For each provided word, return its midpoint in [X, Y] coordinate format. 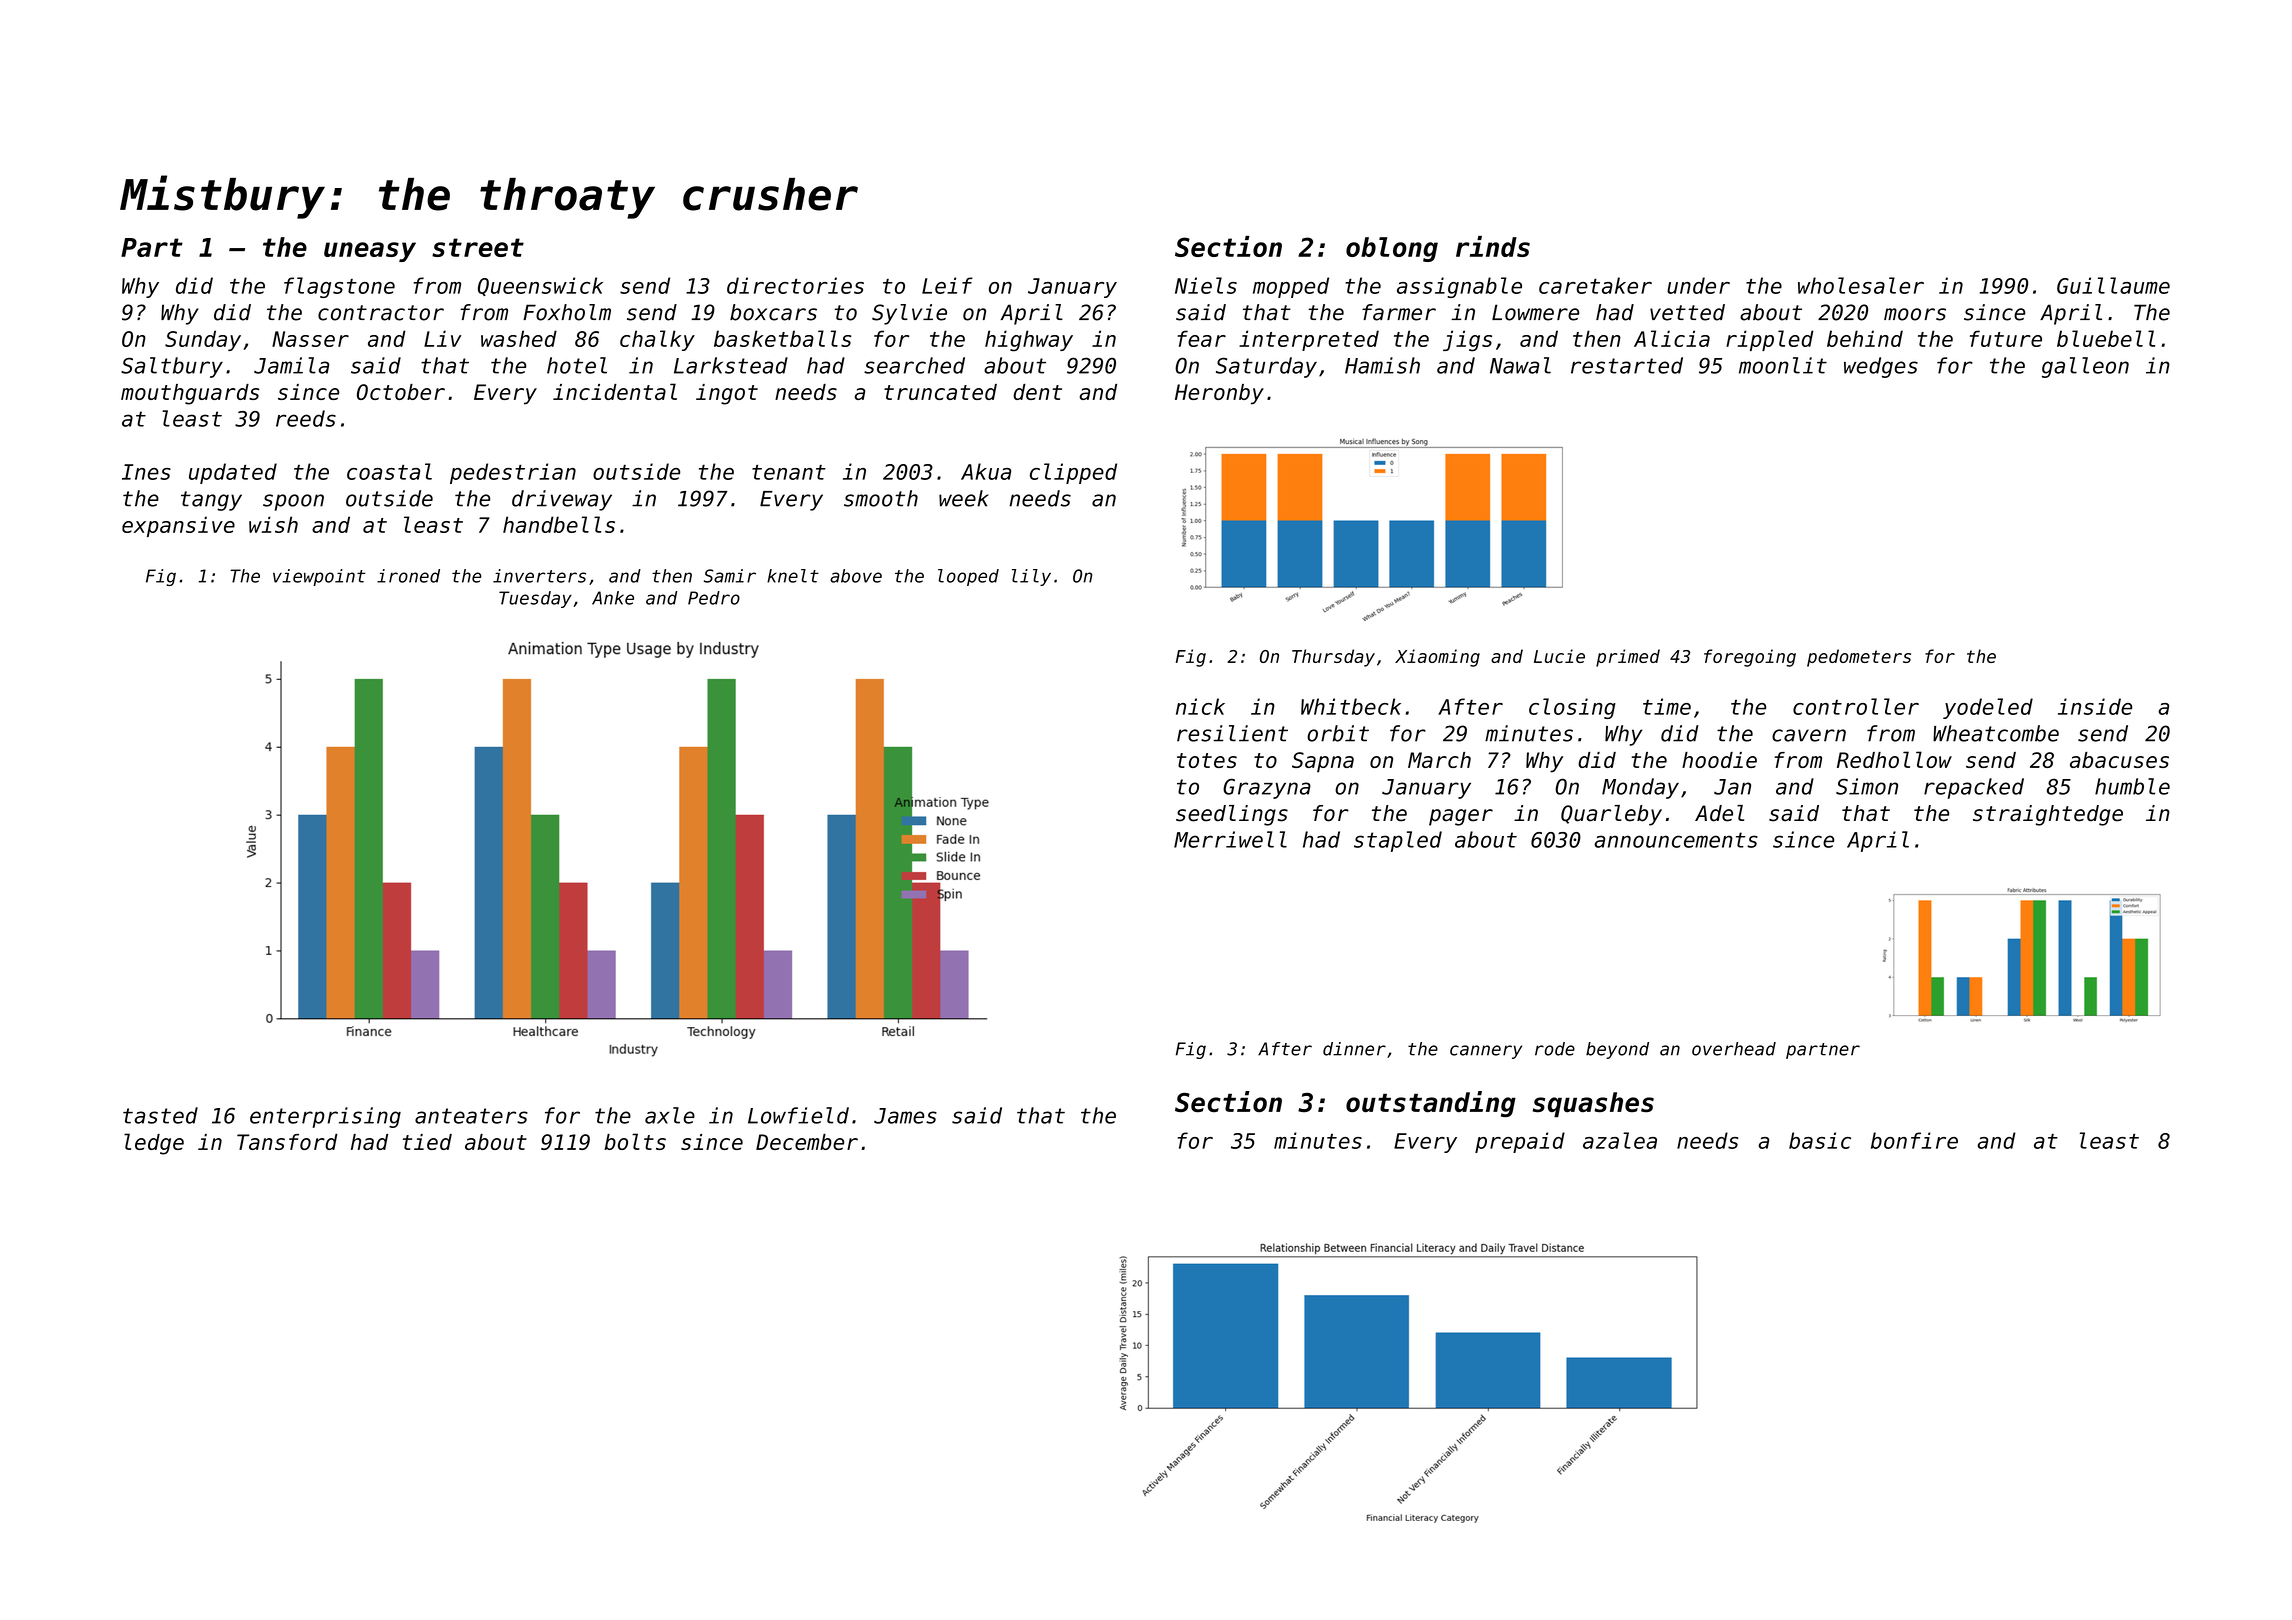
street [478, 247]
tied [427, 1142]
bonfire [1914, 1140]
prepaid [1520, 1142]
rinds [1493, 246]
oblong [1392, 249]
